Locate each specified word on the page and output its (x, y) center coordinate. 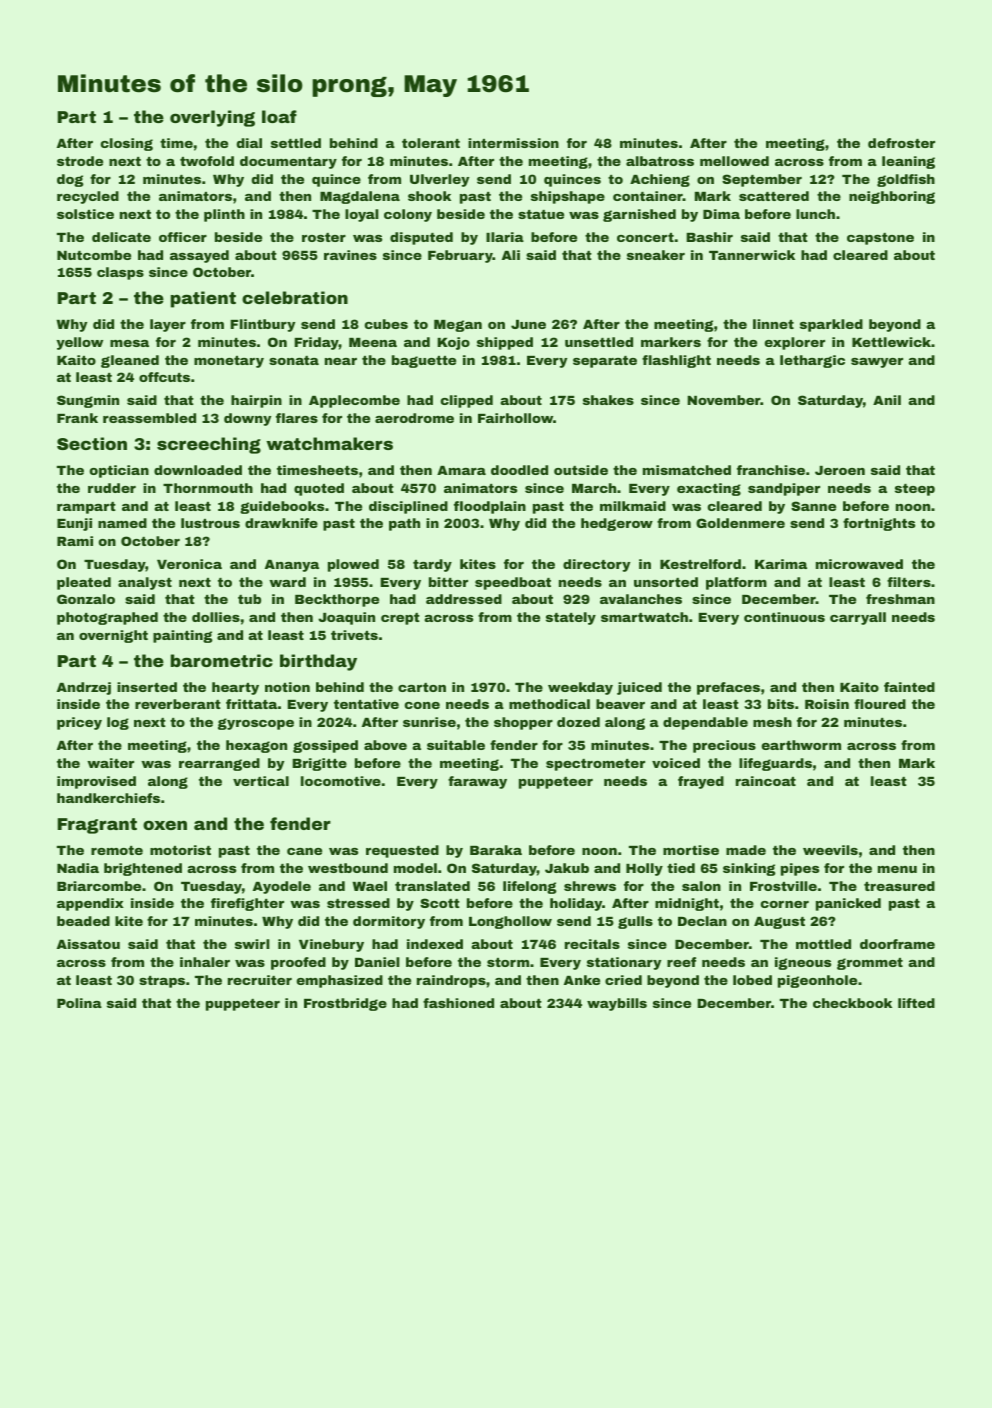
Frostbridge (345, 1004)
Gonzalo (86, 599)
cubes (386, 324)
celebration (295, 297)
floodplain (490, 507)
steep (915, 490)
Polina (79, 1003)
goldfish (906, 180)
